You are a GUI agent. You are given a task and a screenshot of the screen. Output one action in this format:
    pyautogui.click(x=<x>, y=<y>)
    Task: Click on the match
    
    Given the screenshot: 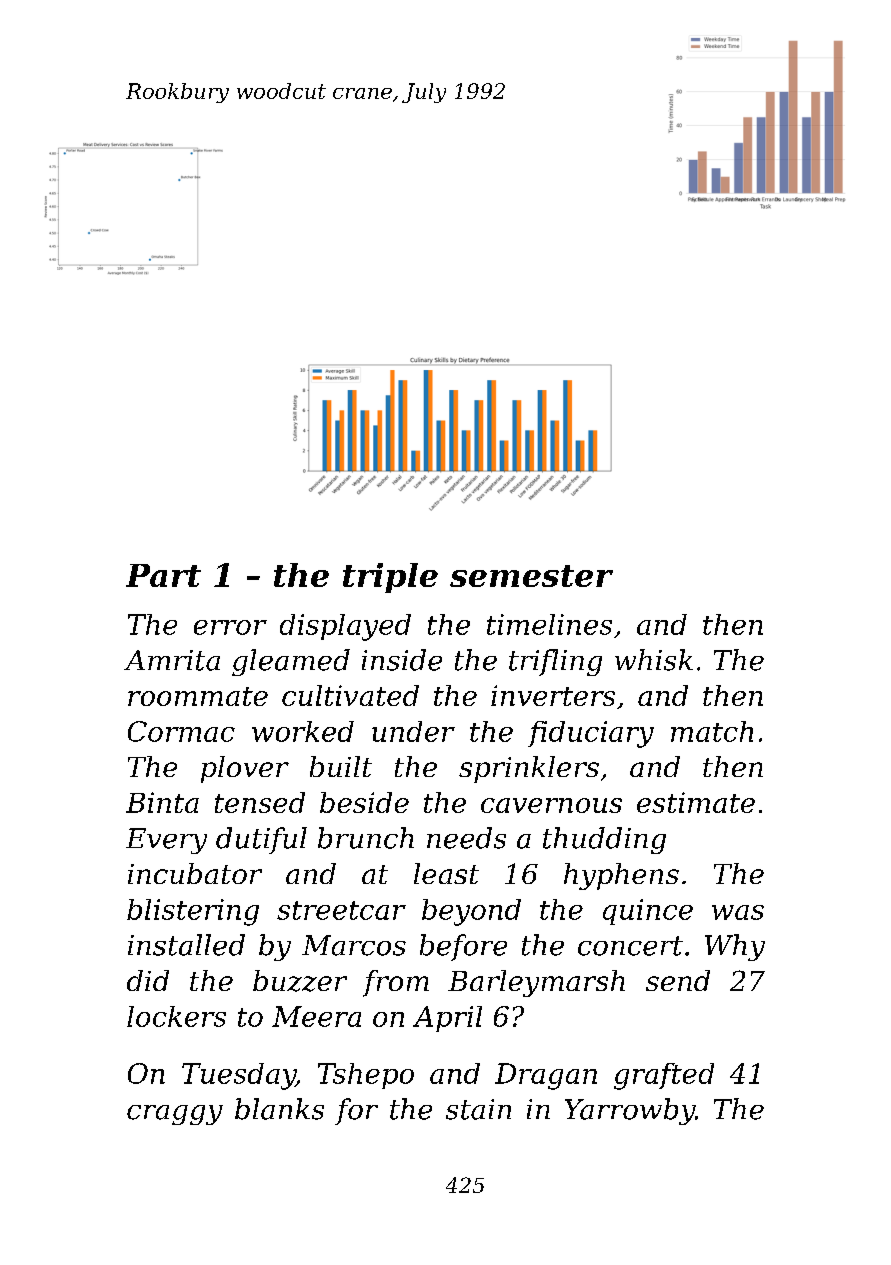 What is the action you would take?
    pyautogui.click(x=712, y=731)
